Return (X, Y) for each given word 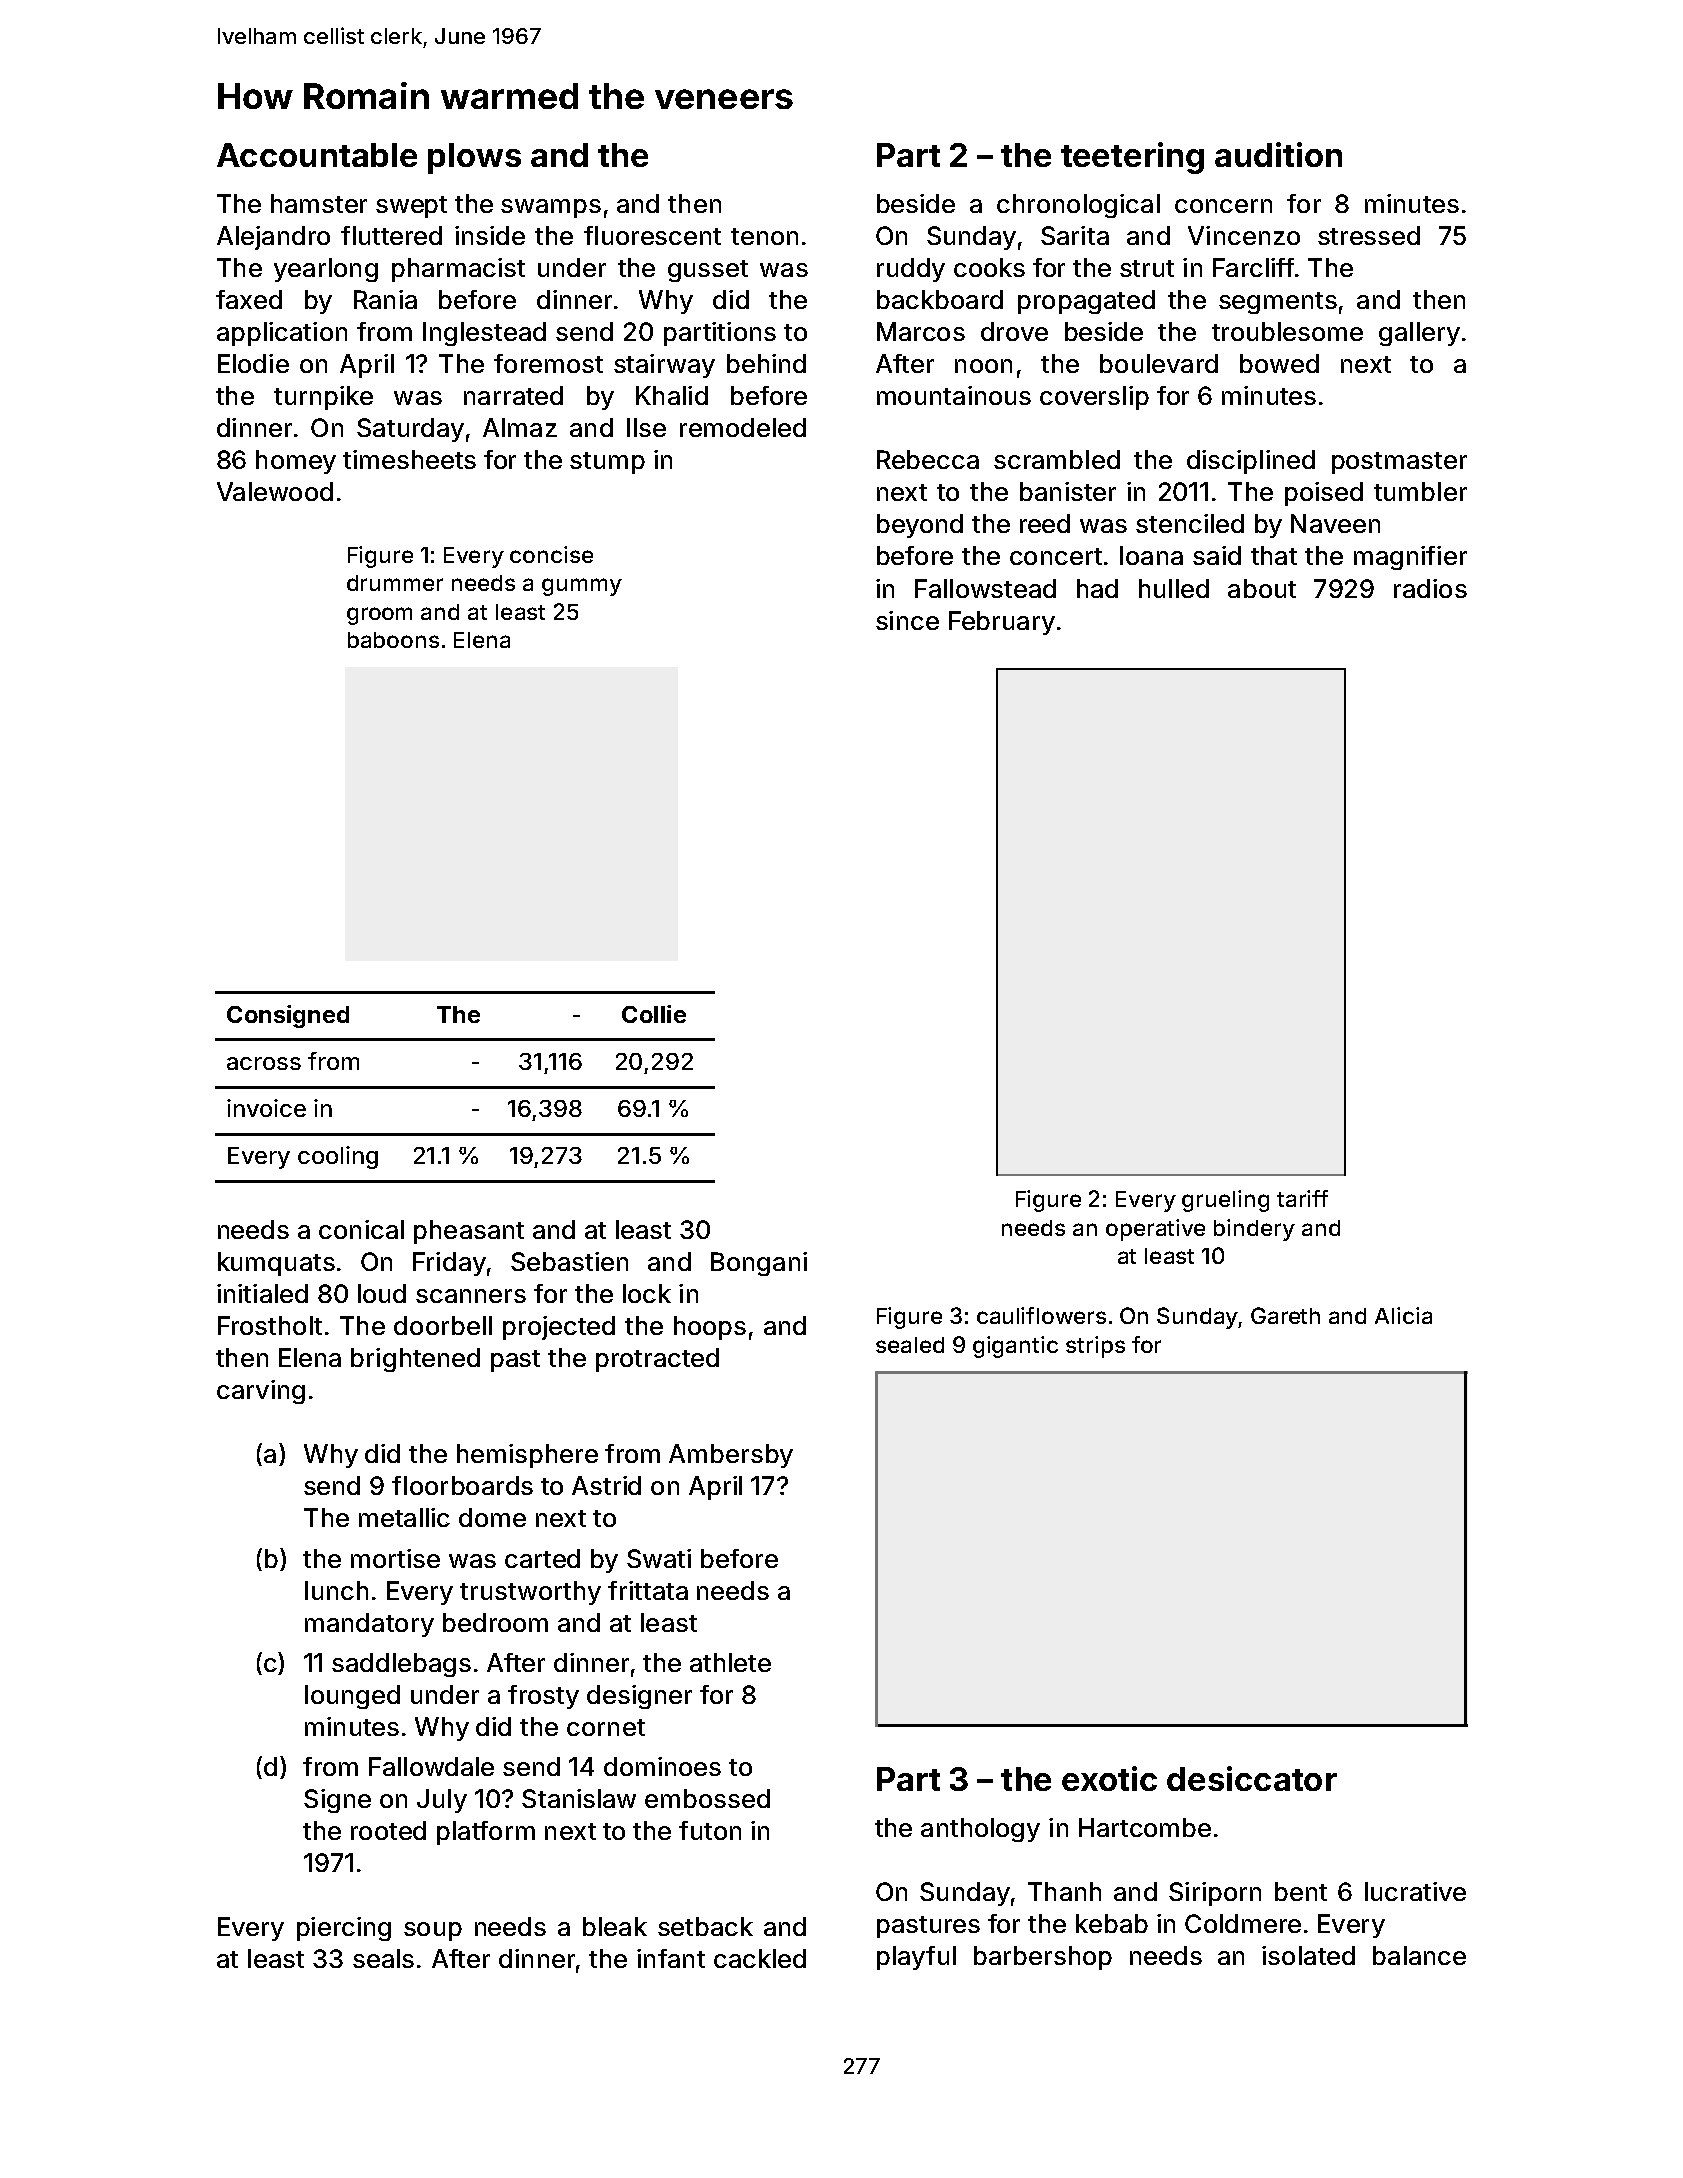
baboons (393, 640)
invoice (266, 1108)
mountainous (954, 395)
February (1002, 623)
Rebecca (928, 459)
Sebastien (569, 1261)
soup (433, 1931)
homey (296, 462)
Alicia (1403, 1315)
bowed (1279, 363)
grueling (1225, 1201)
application (282, 334)
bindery (1254, 1230)
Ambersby (731, 1456)
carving (261, 1392)
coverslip (1094, 398)
